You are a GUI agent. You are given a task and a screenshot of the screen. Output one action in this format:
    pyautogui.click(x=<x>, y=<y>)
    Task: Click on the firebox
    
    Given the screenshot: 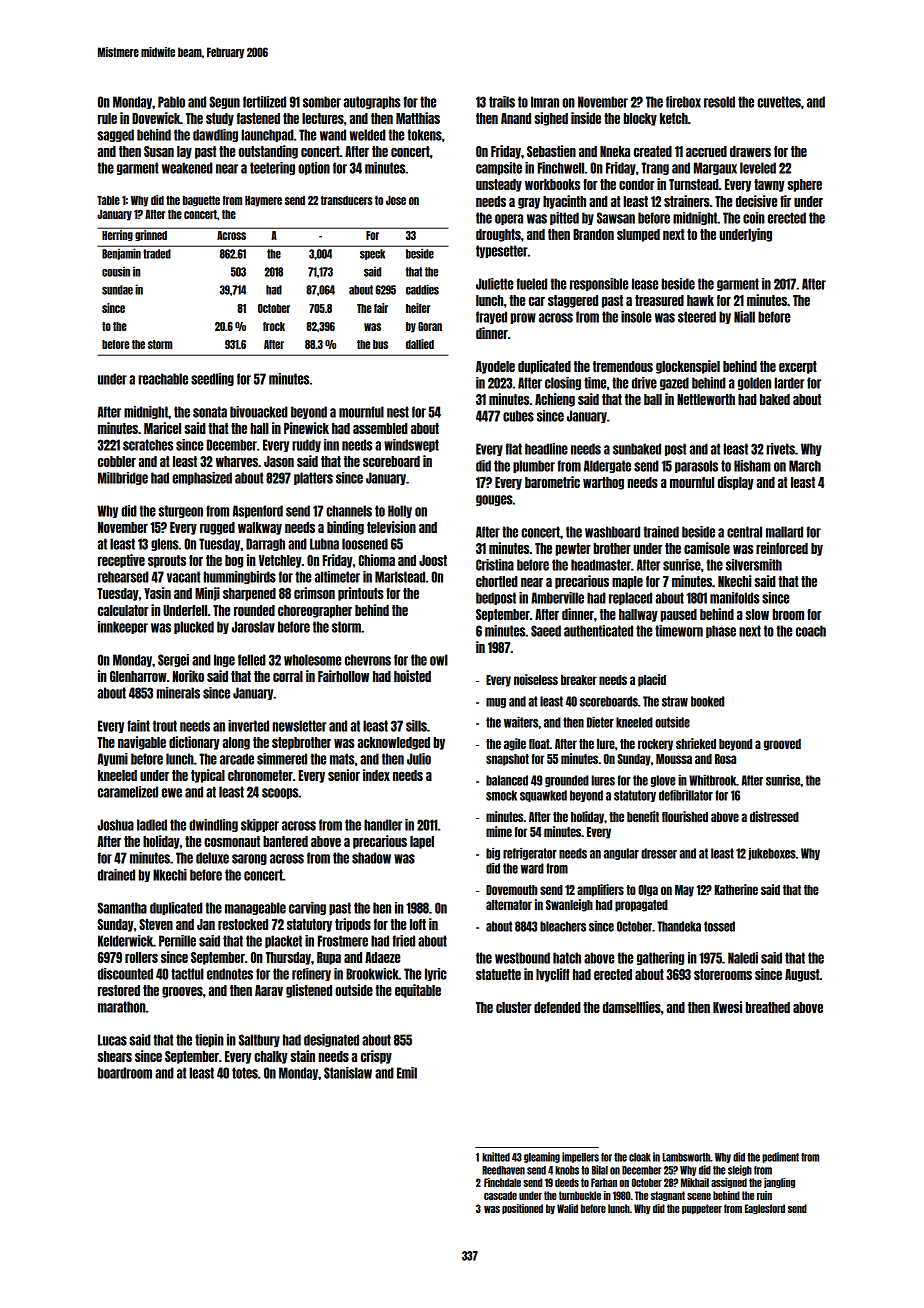 What is the action you would take?
    pyautogui.click(x=683, y=102)
